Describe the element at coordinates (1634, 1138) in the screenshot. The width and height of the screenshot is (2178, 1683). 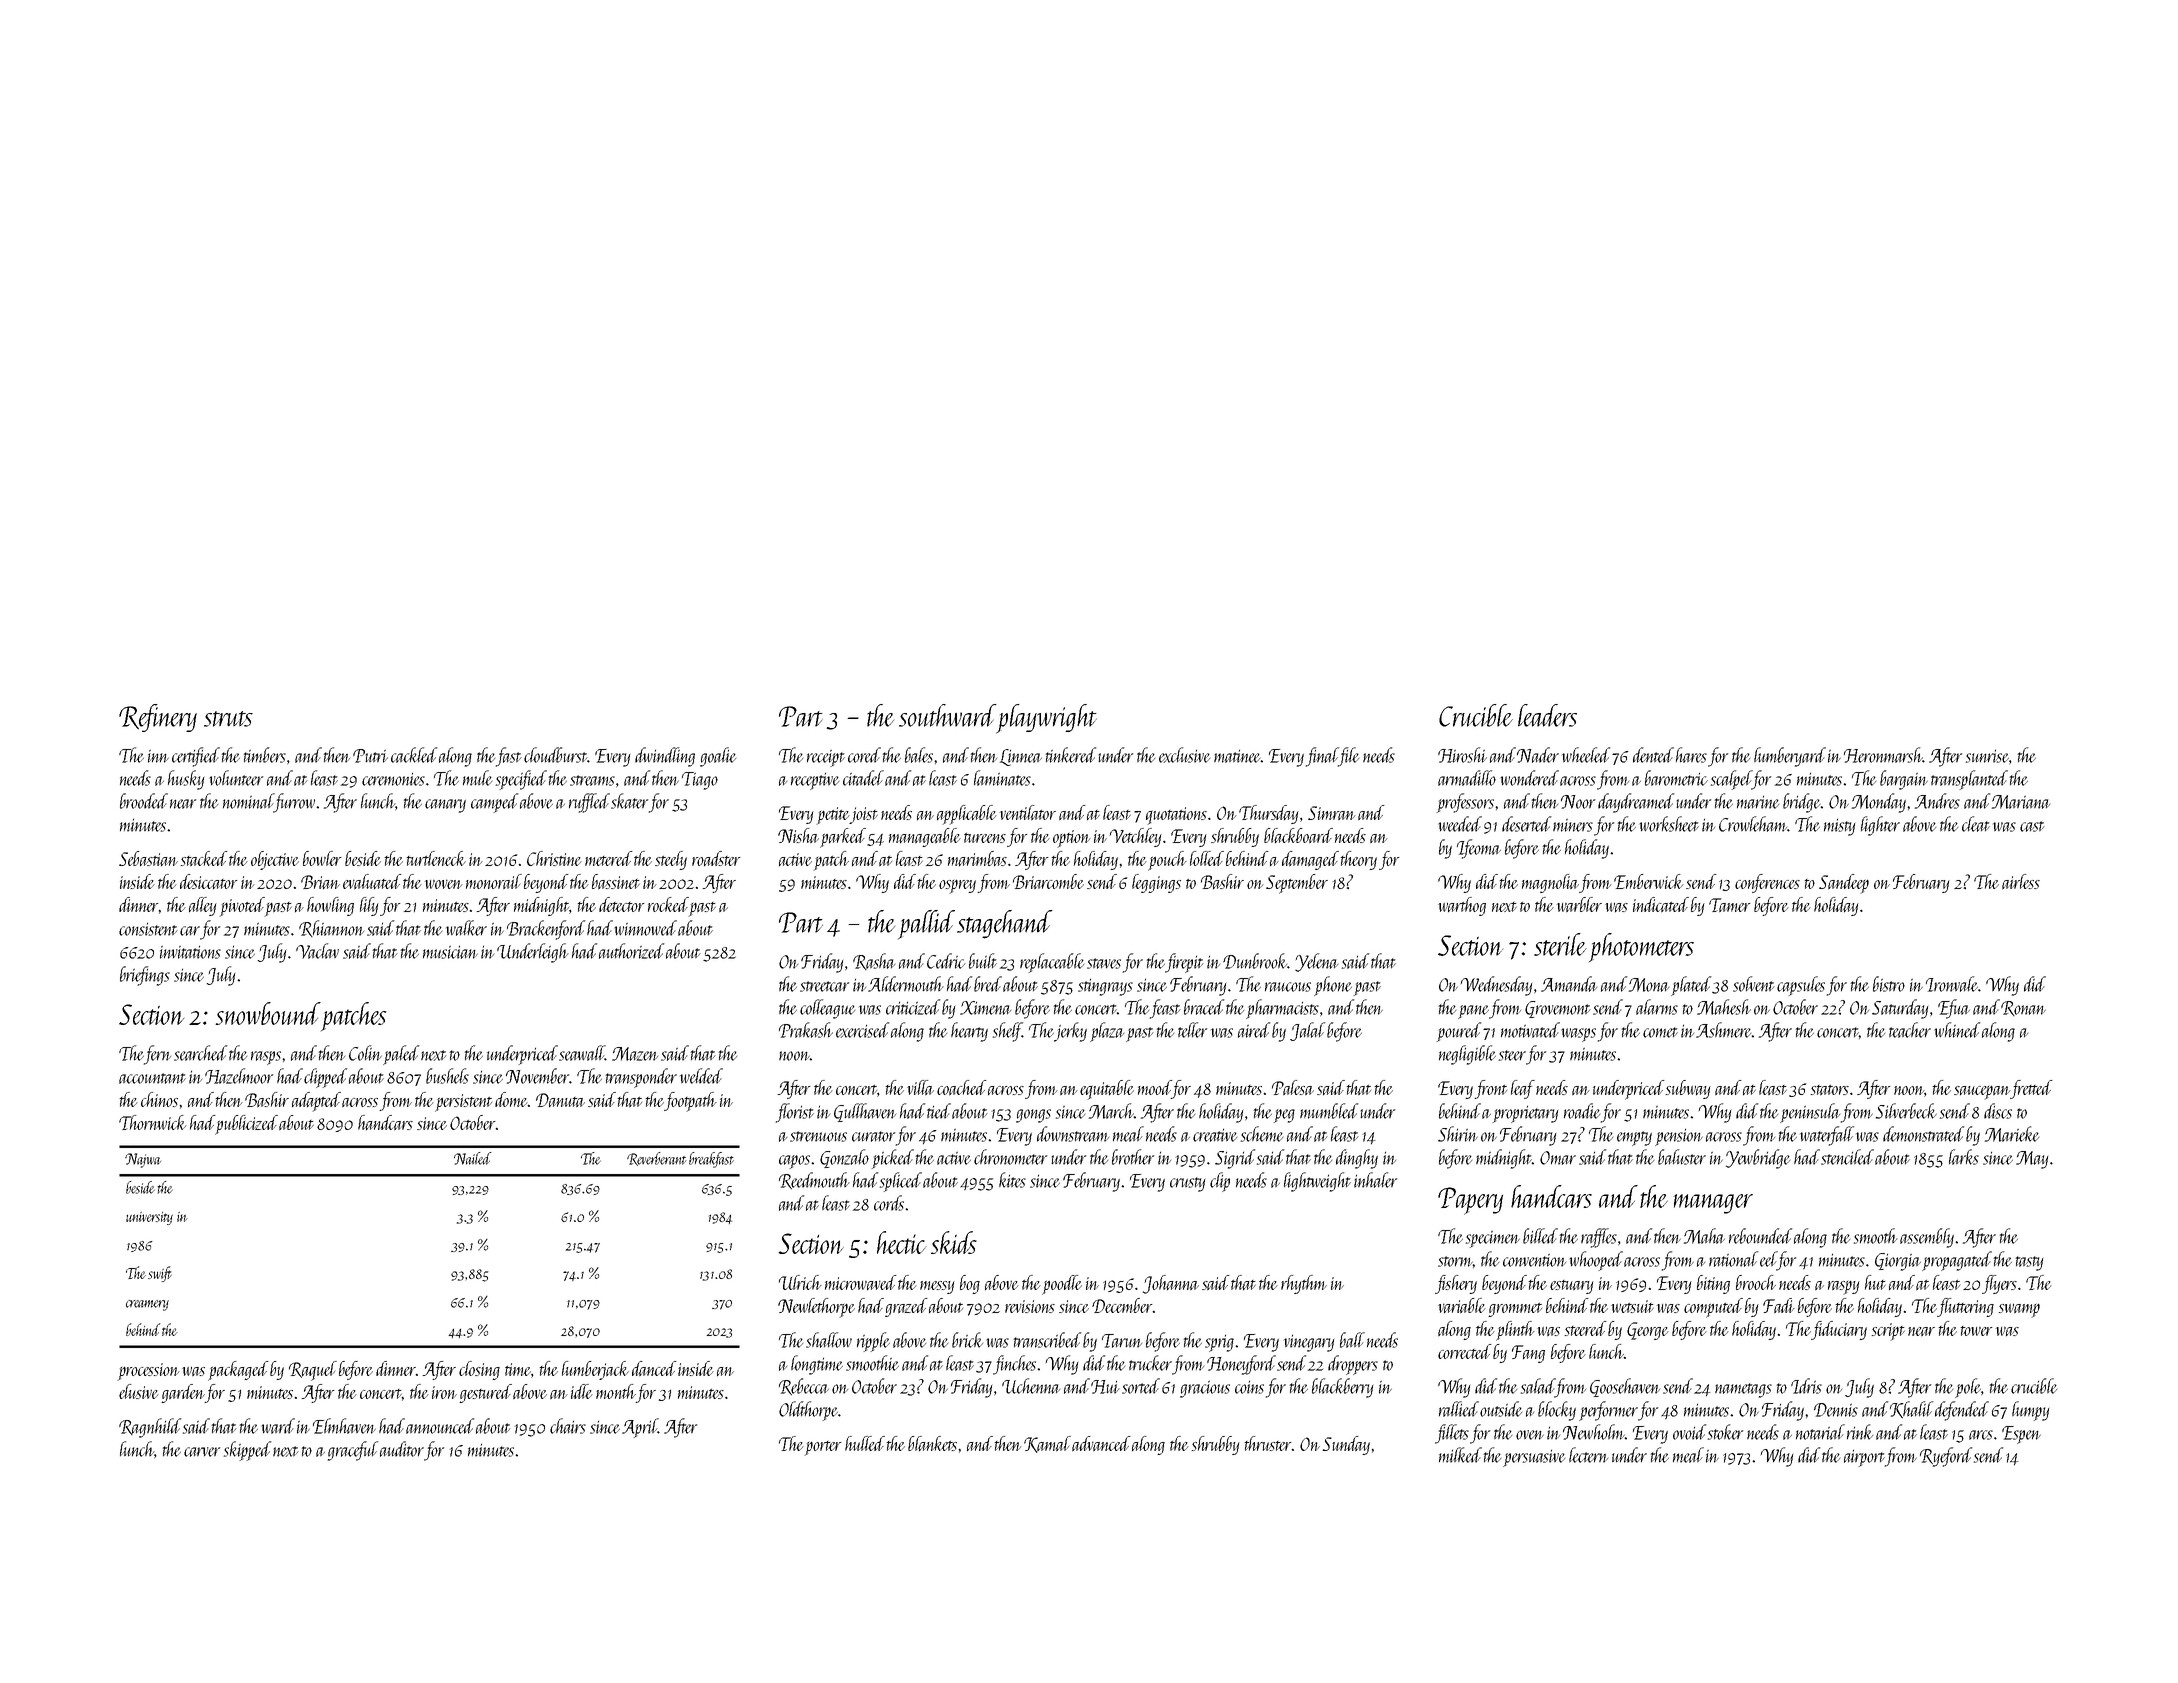
I see `empty` at that location.
